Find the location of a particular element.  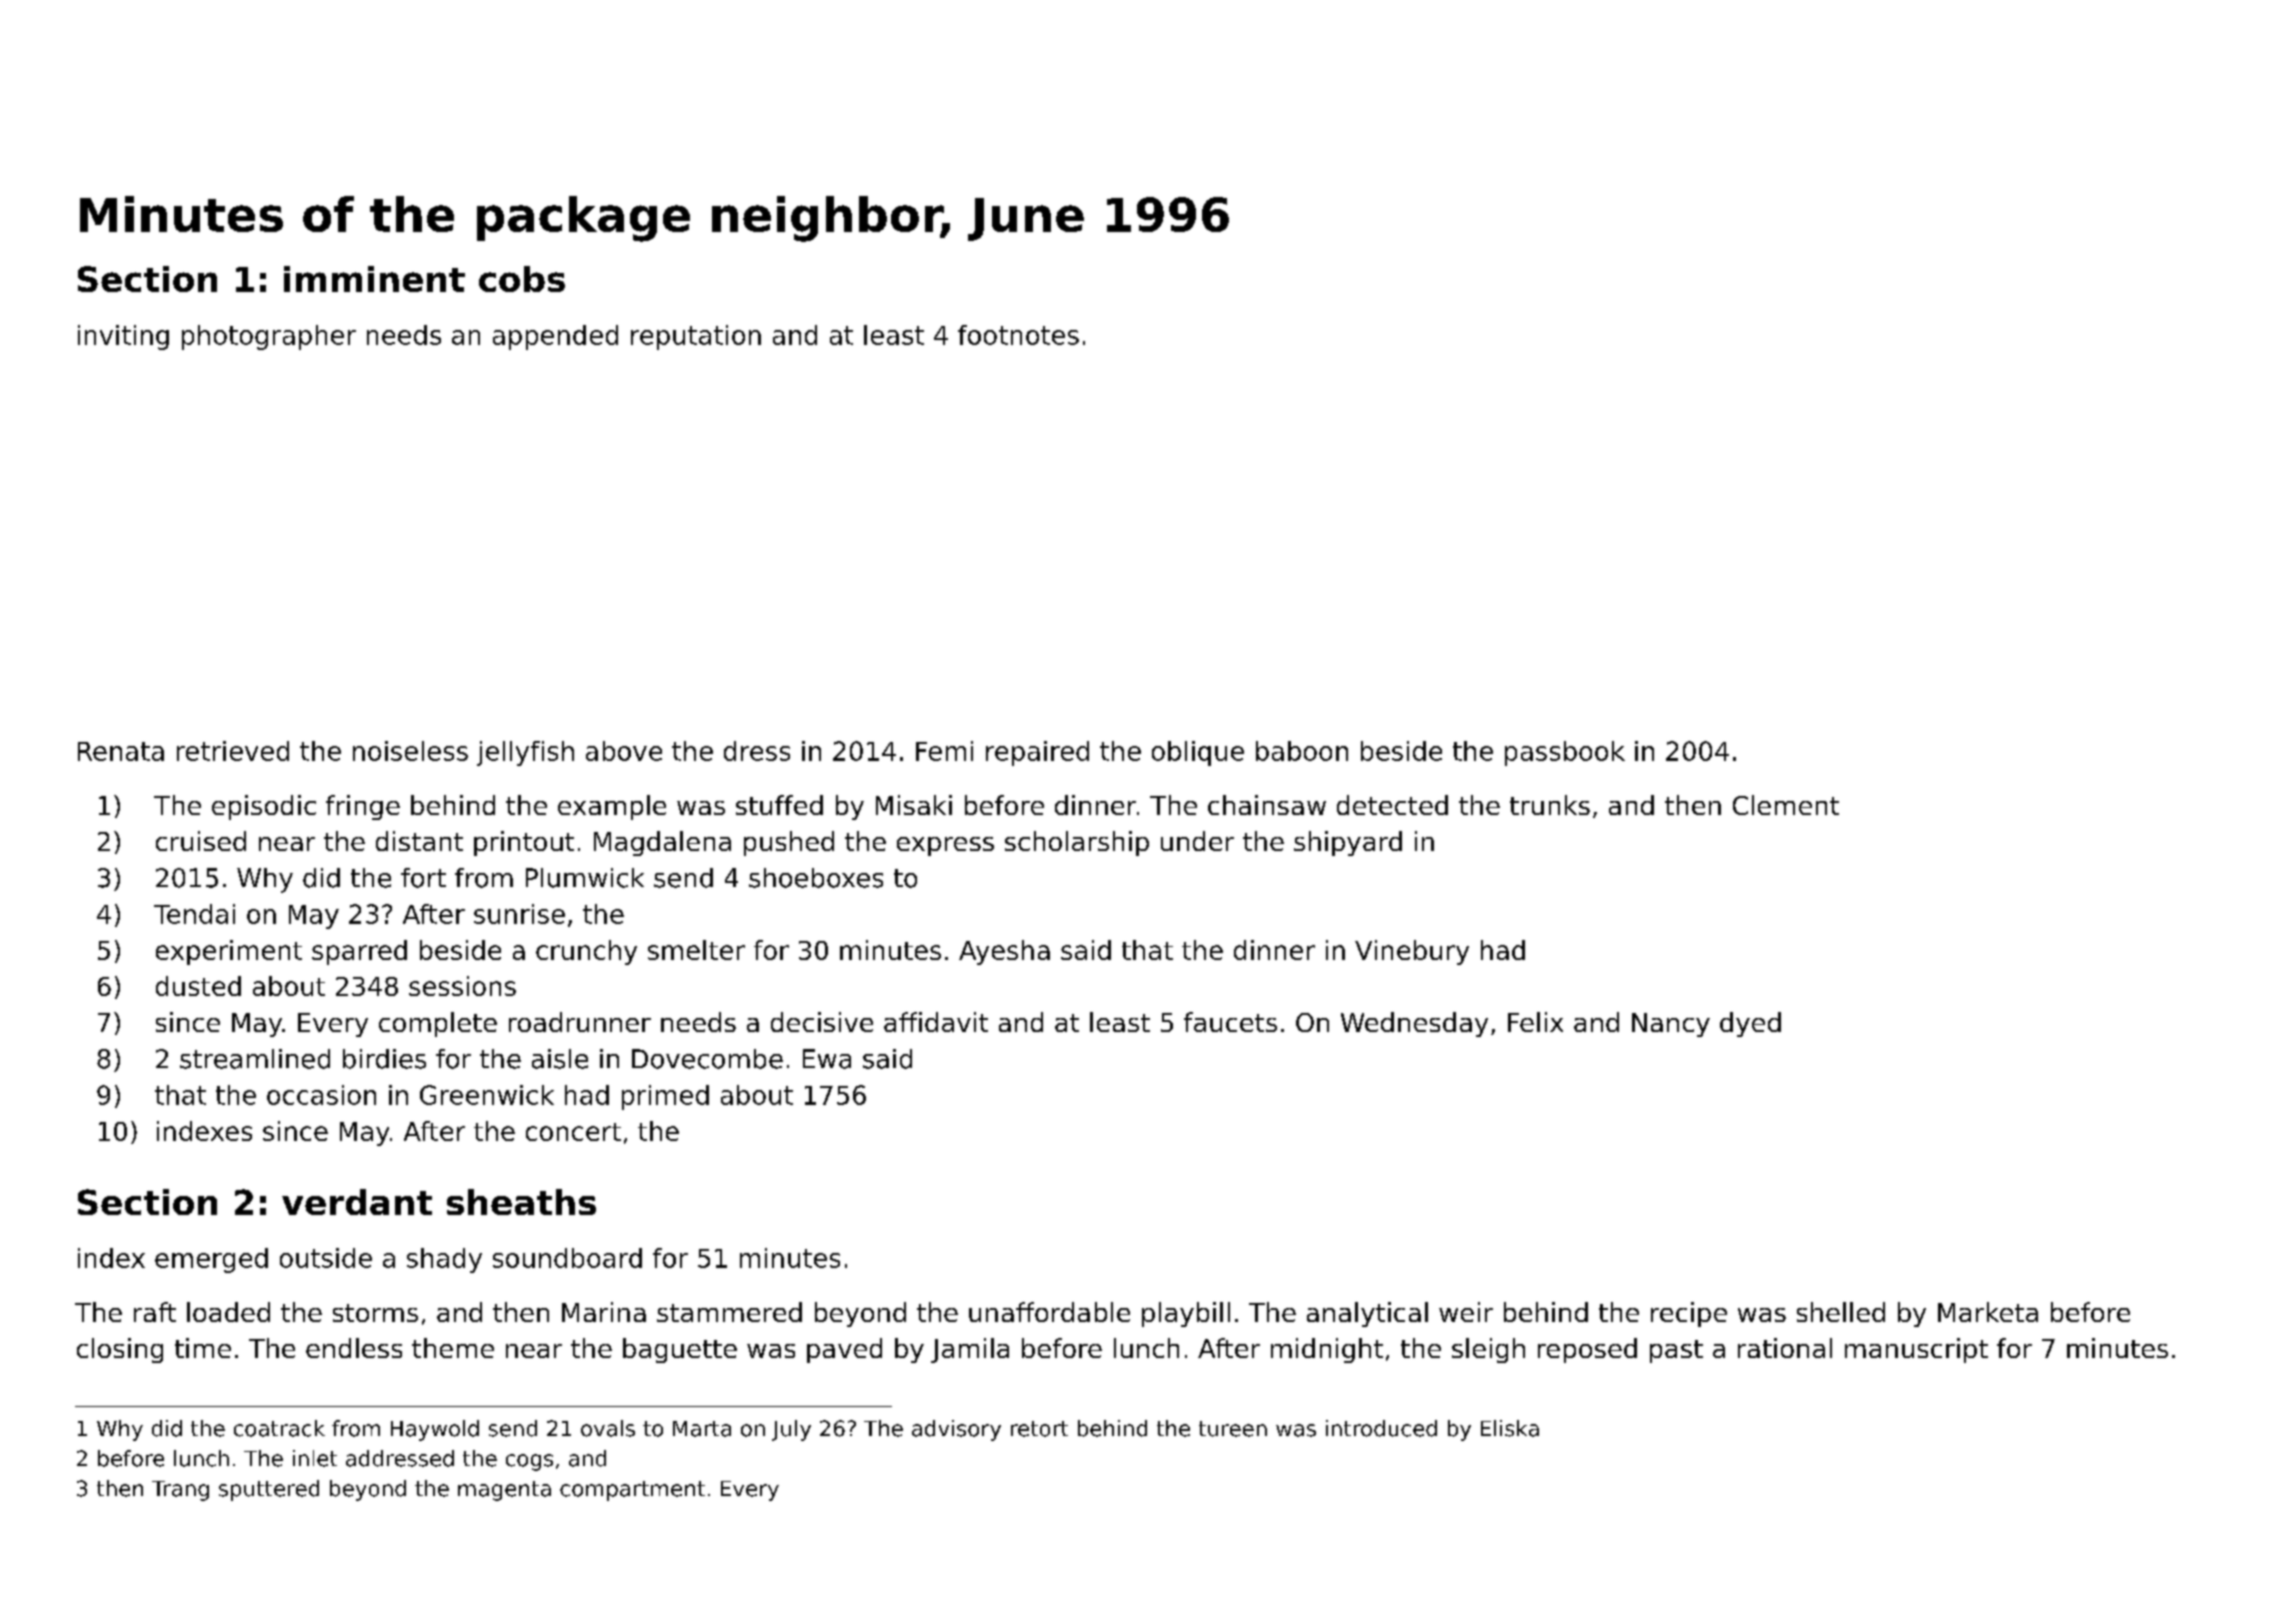

dyed is located at coordinates (1750, 1024).
